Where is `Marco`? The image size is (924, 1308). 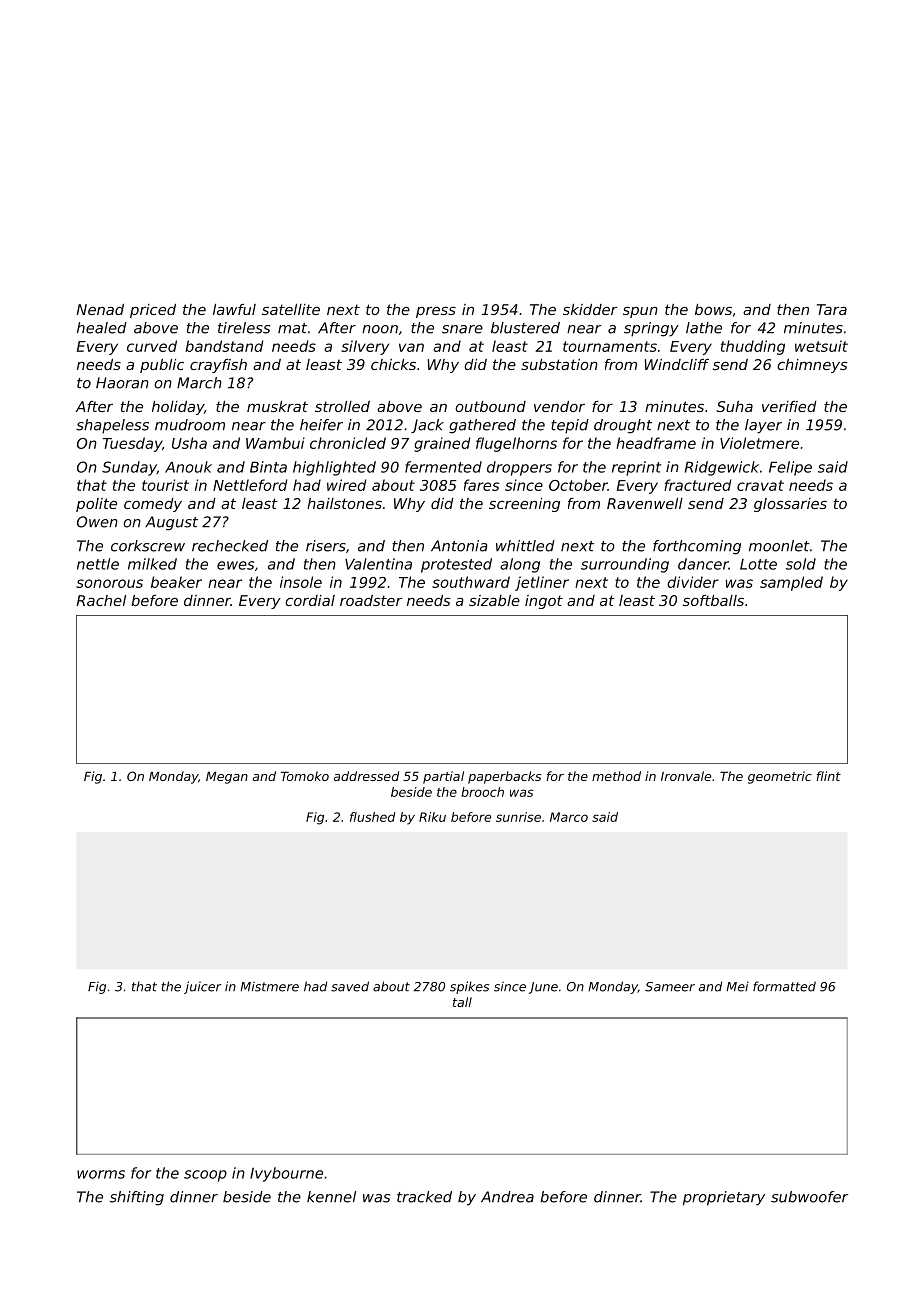 Marco is located at coordinates (569, 817).
